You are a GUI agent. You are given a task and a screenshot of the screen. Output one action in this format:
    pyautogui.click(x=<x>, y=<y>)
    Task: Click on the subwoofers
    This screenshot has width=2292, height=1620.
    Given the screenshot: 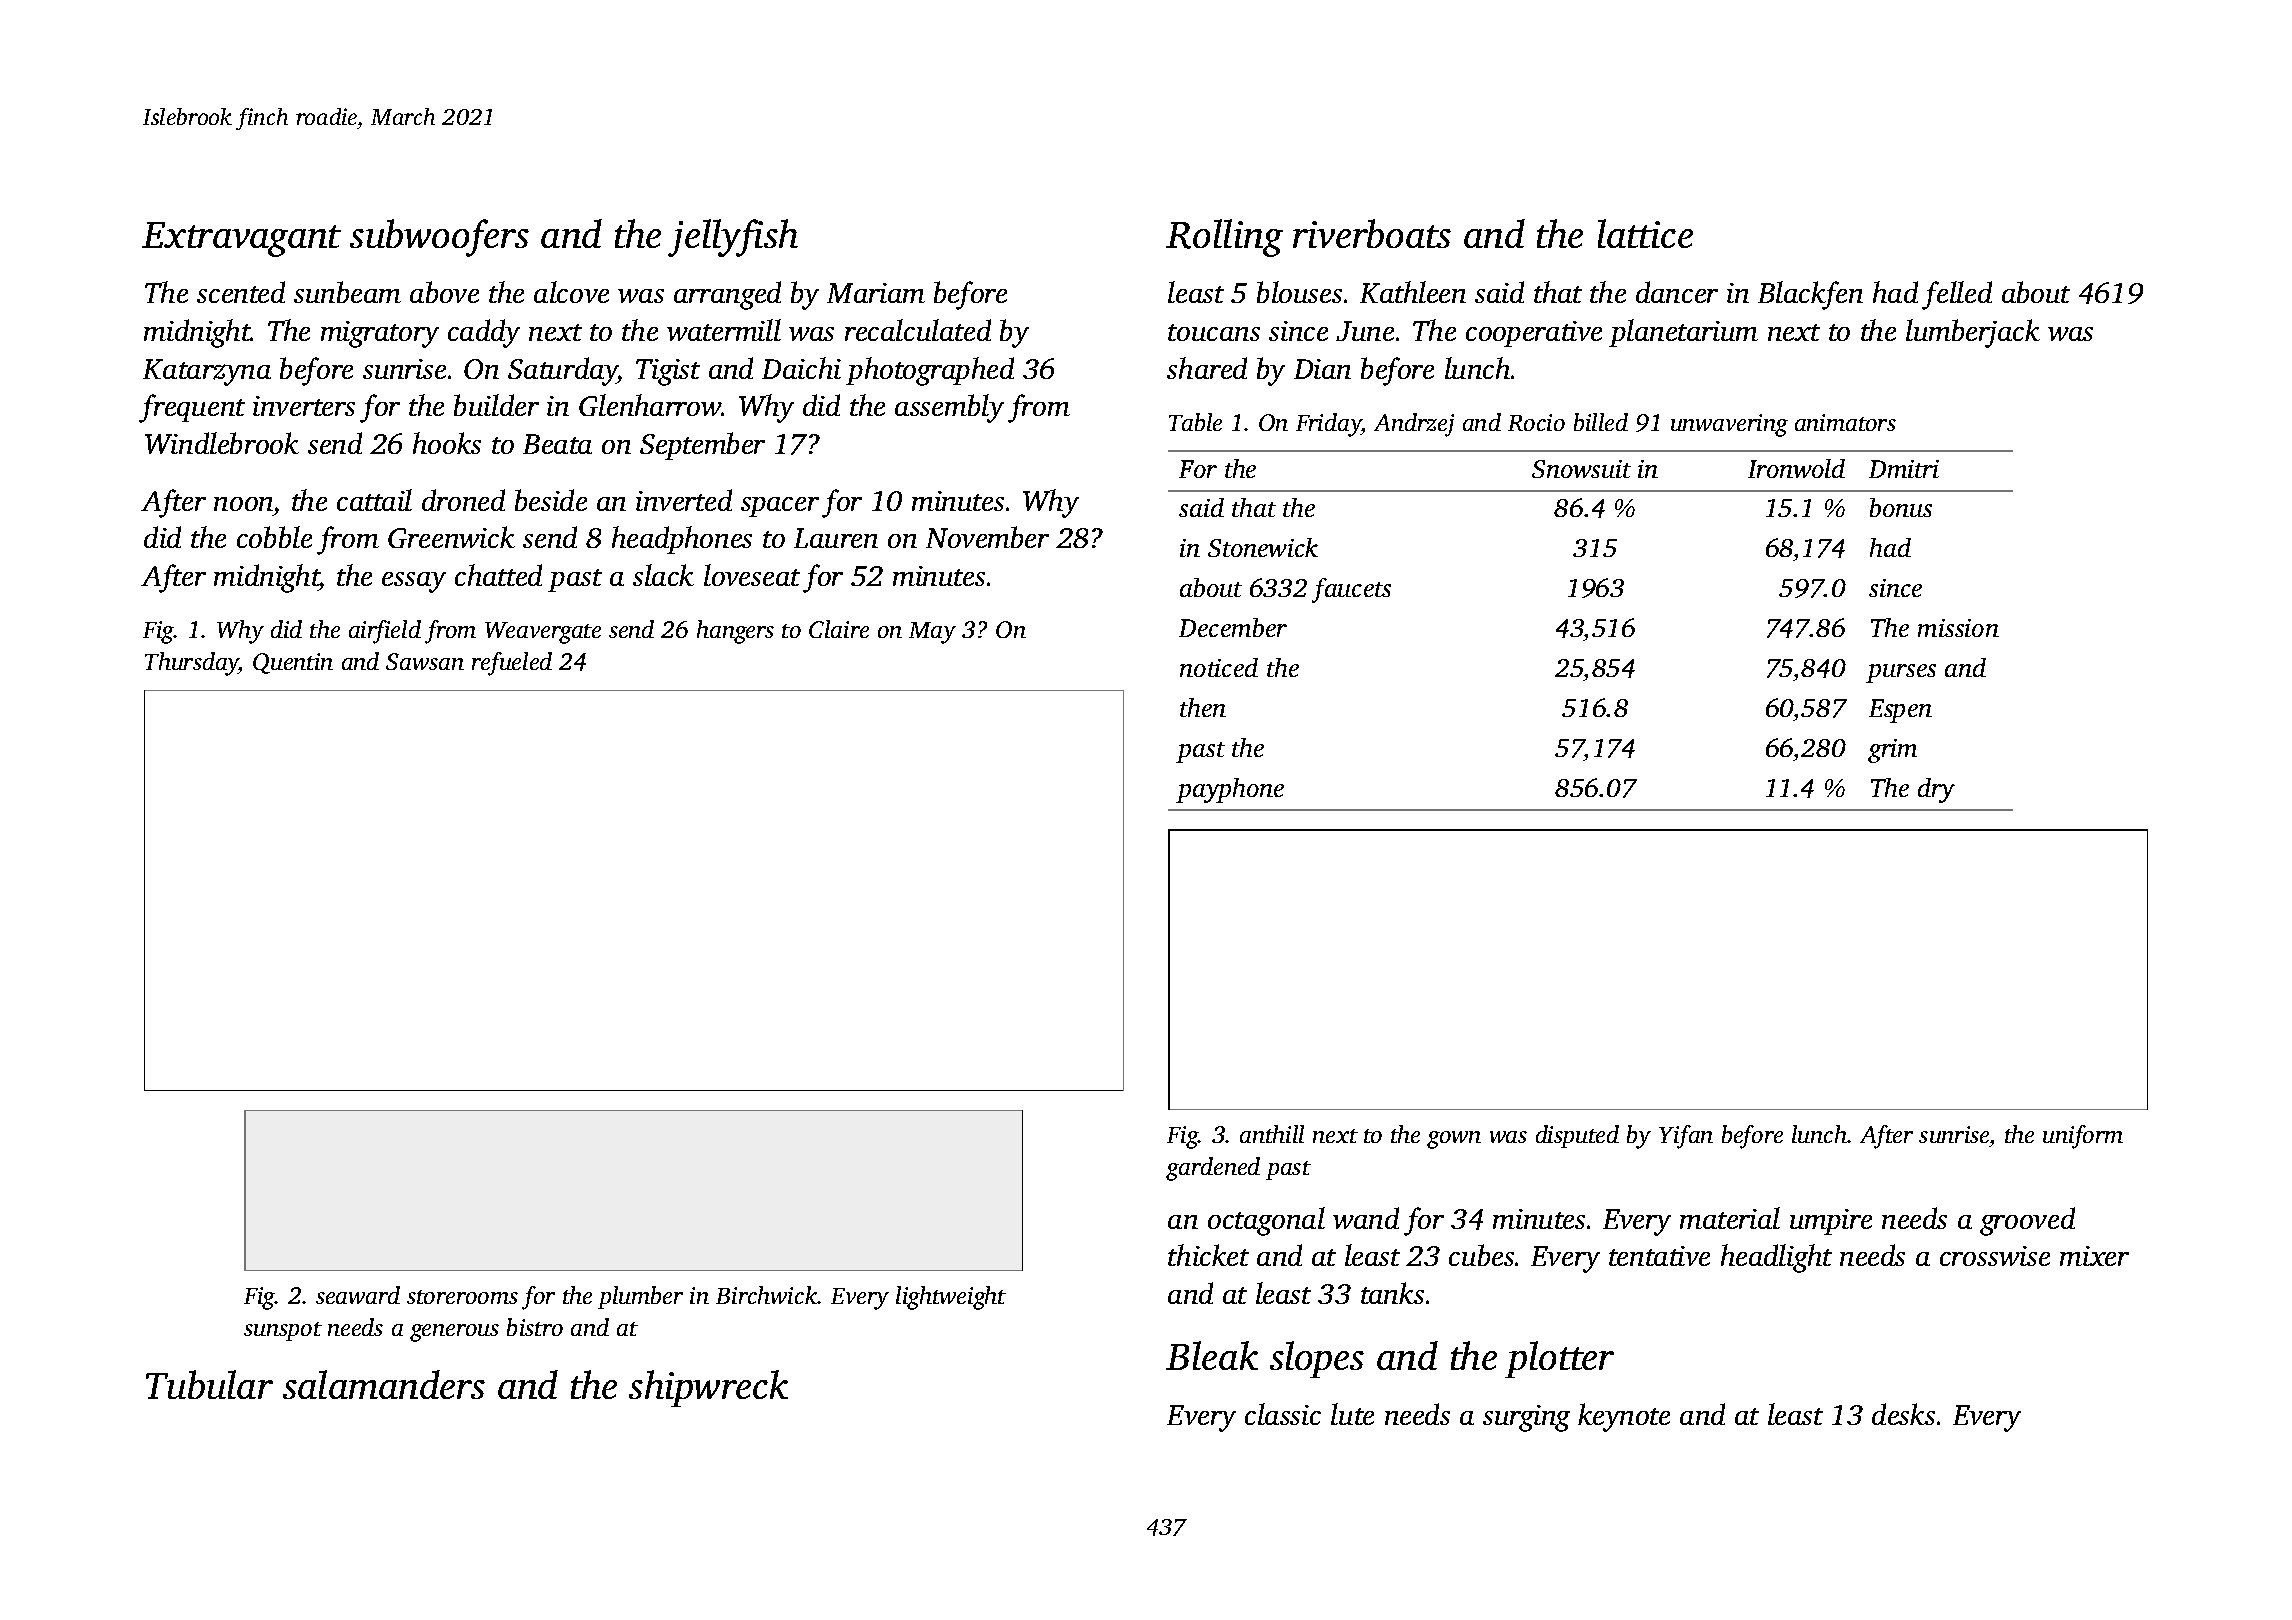 What is the action you would take?
    pyautogui.click(x=439, y=238)
